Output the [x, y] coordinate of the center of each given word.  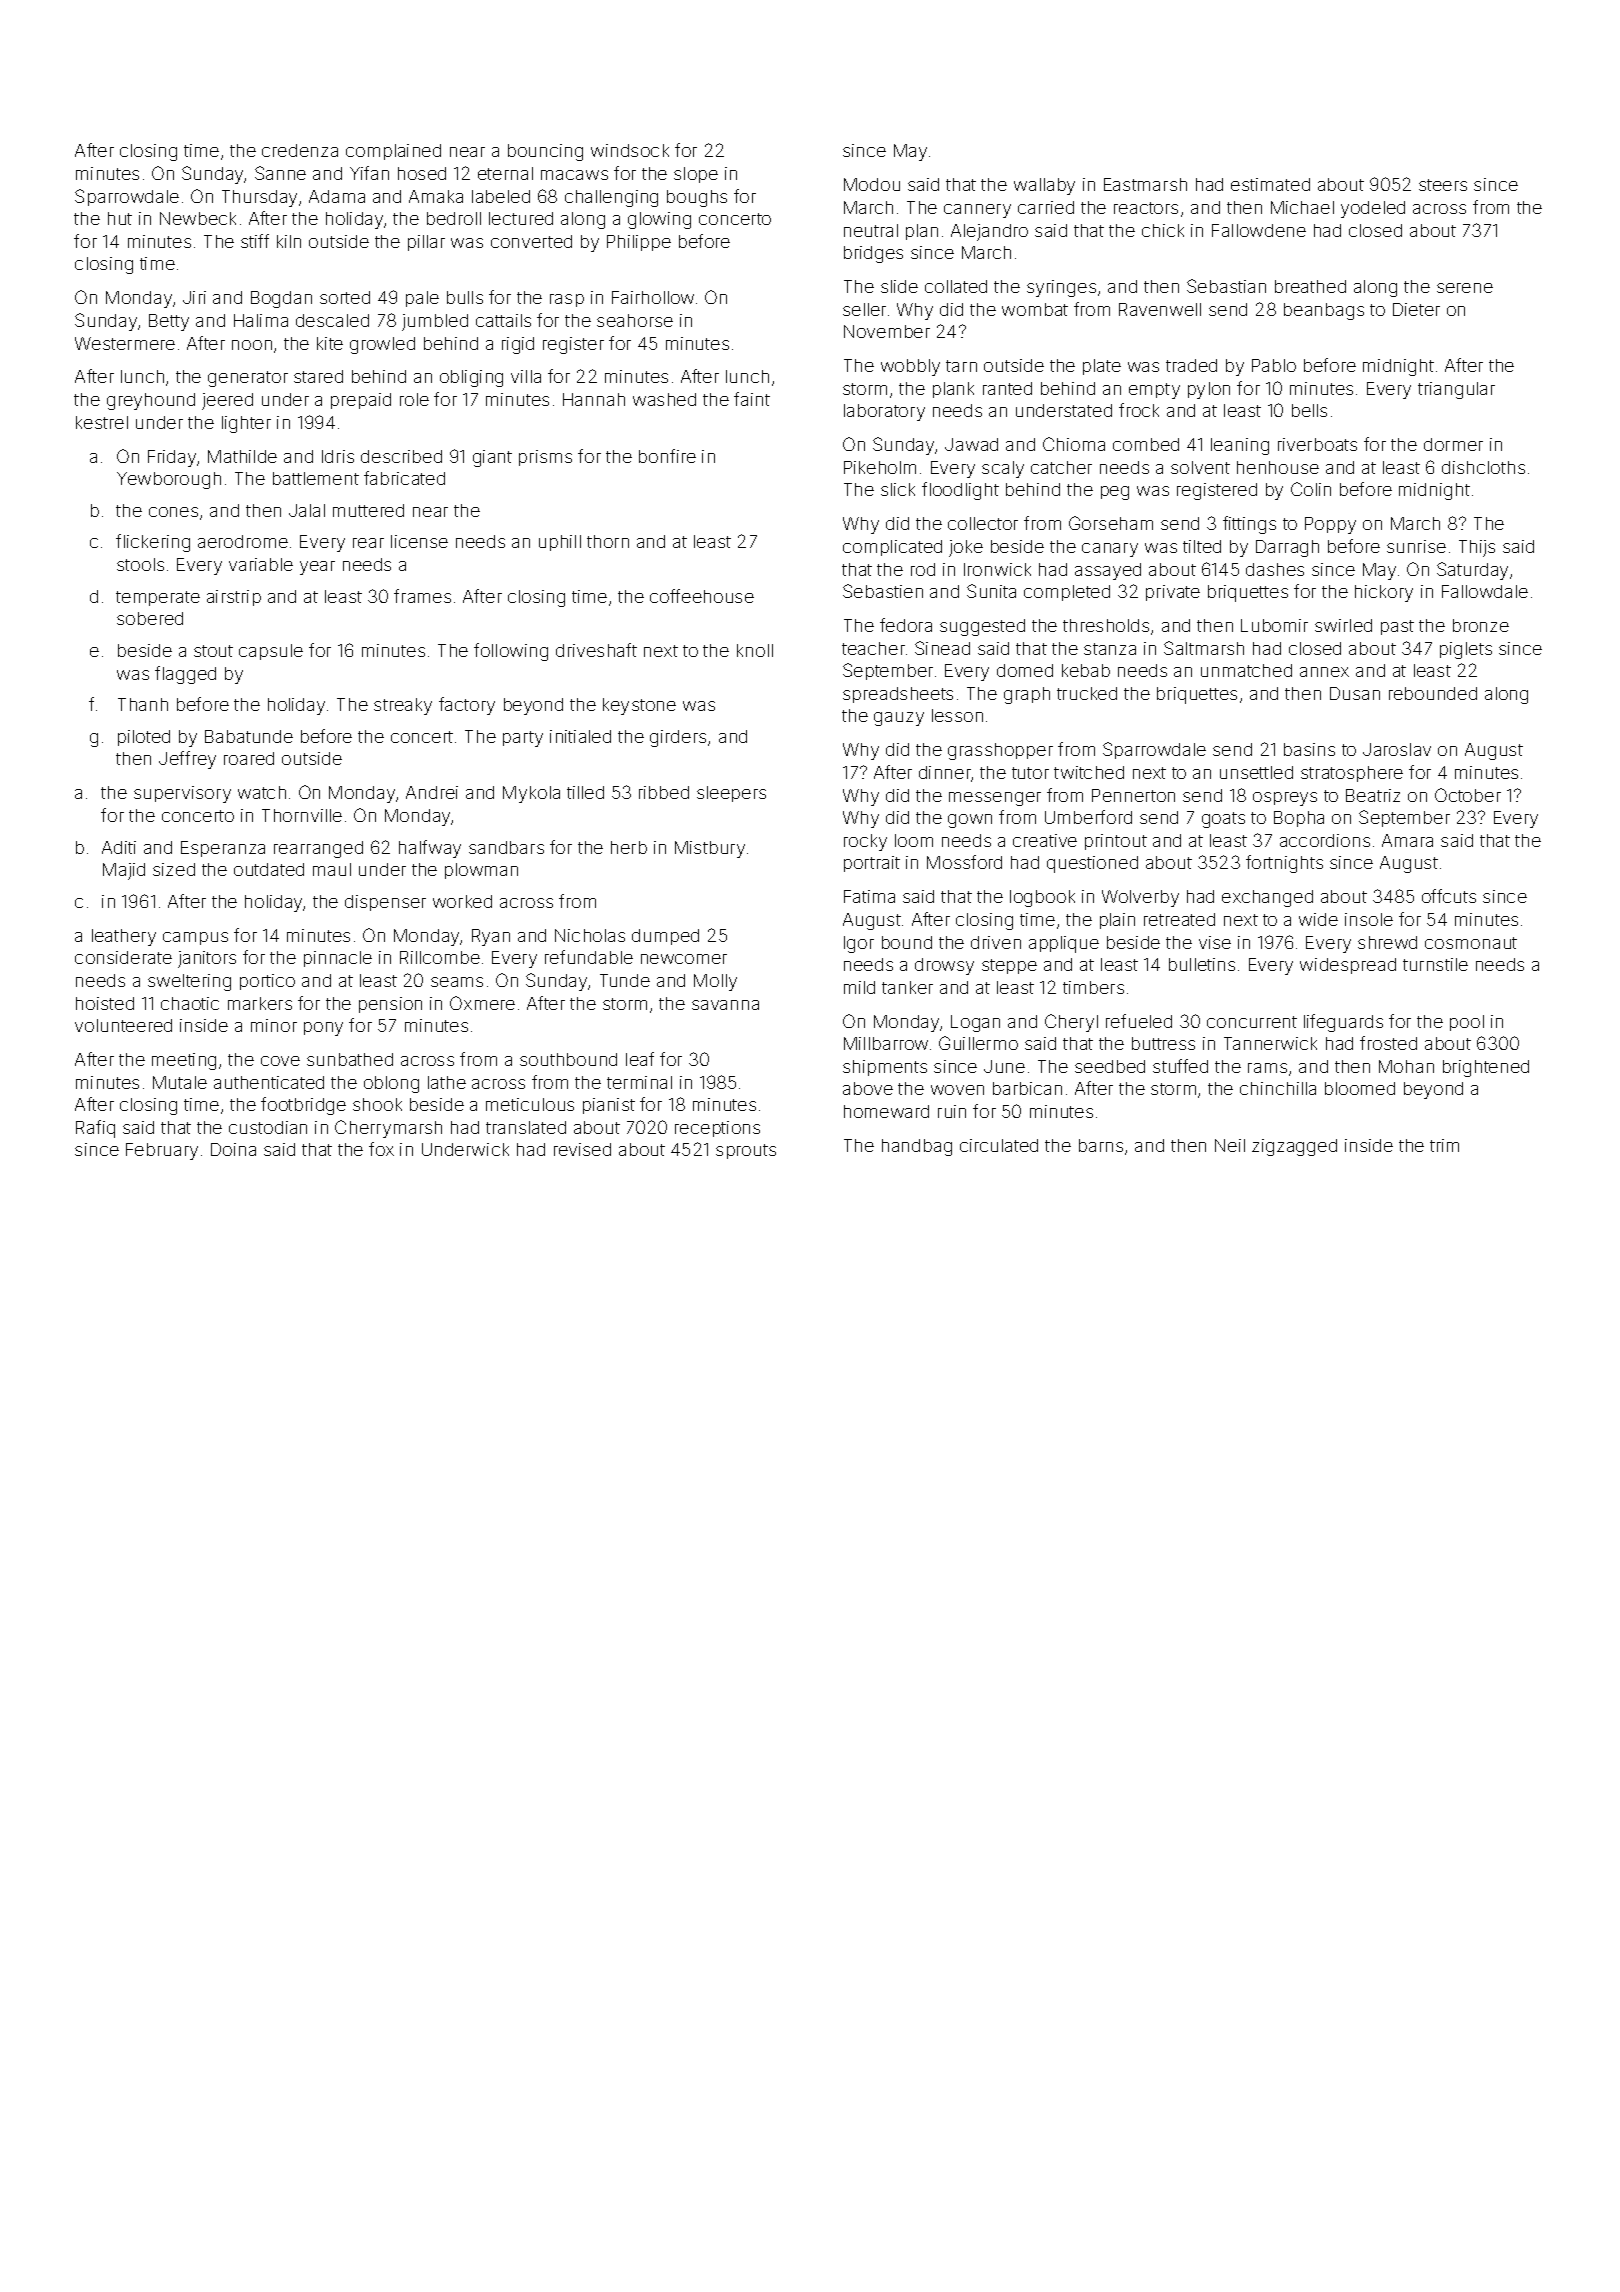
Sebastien [883, 591]
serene [1465, 288]
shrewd [1387, 942]
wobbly [910, 367]
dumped [665, 937]
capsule [271, 652]
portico [267, 982]
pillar [426, 243]
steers [1443, 185]
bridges [873, 254]
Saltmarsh [1204, 648]
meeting [184, 1061]
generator [248, 379]
